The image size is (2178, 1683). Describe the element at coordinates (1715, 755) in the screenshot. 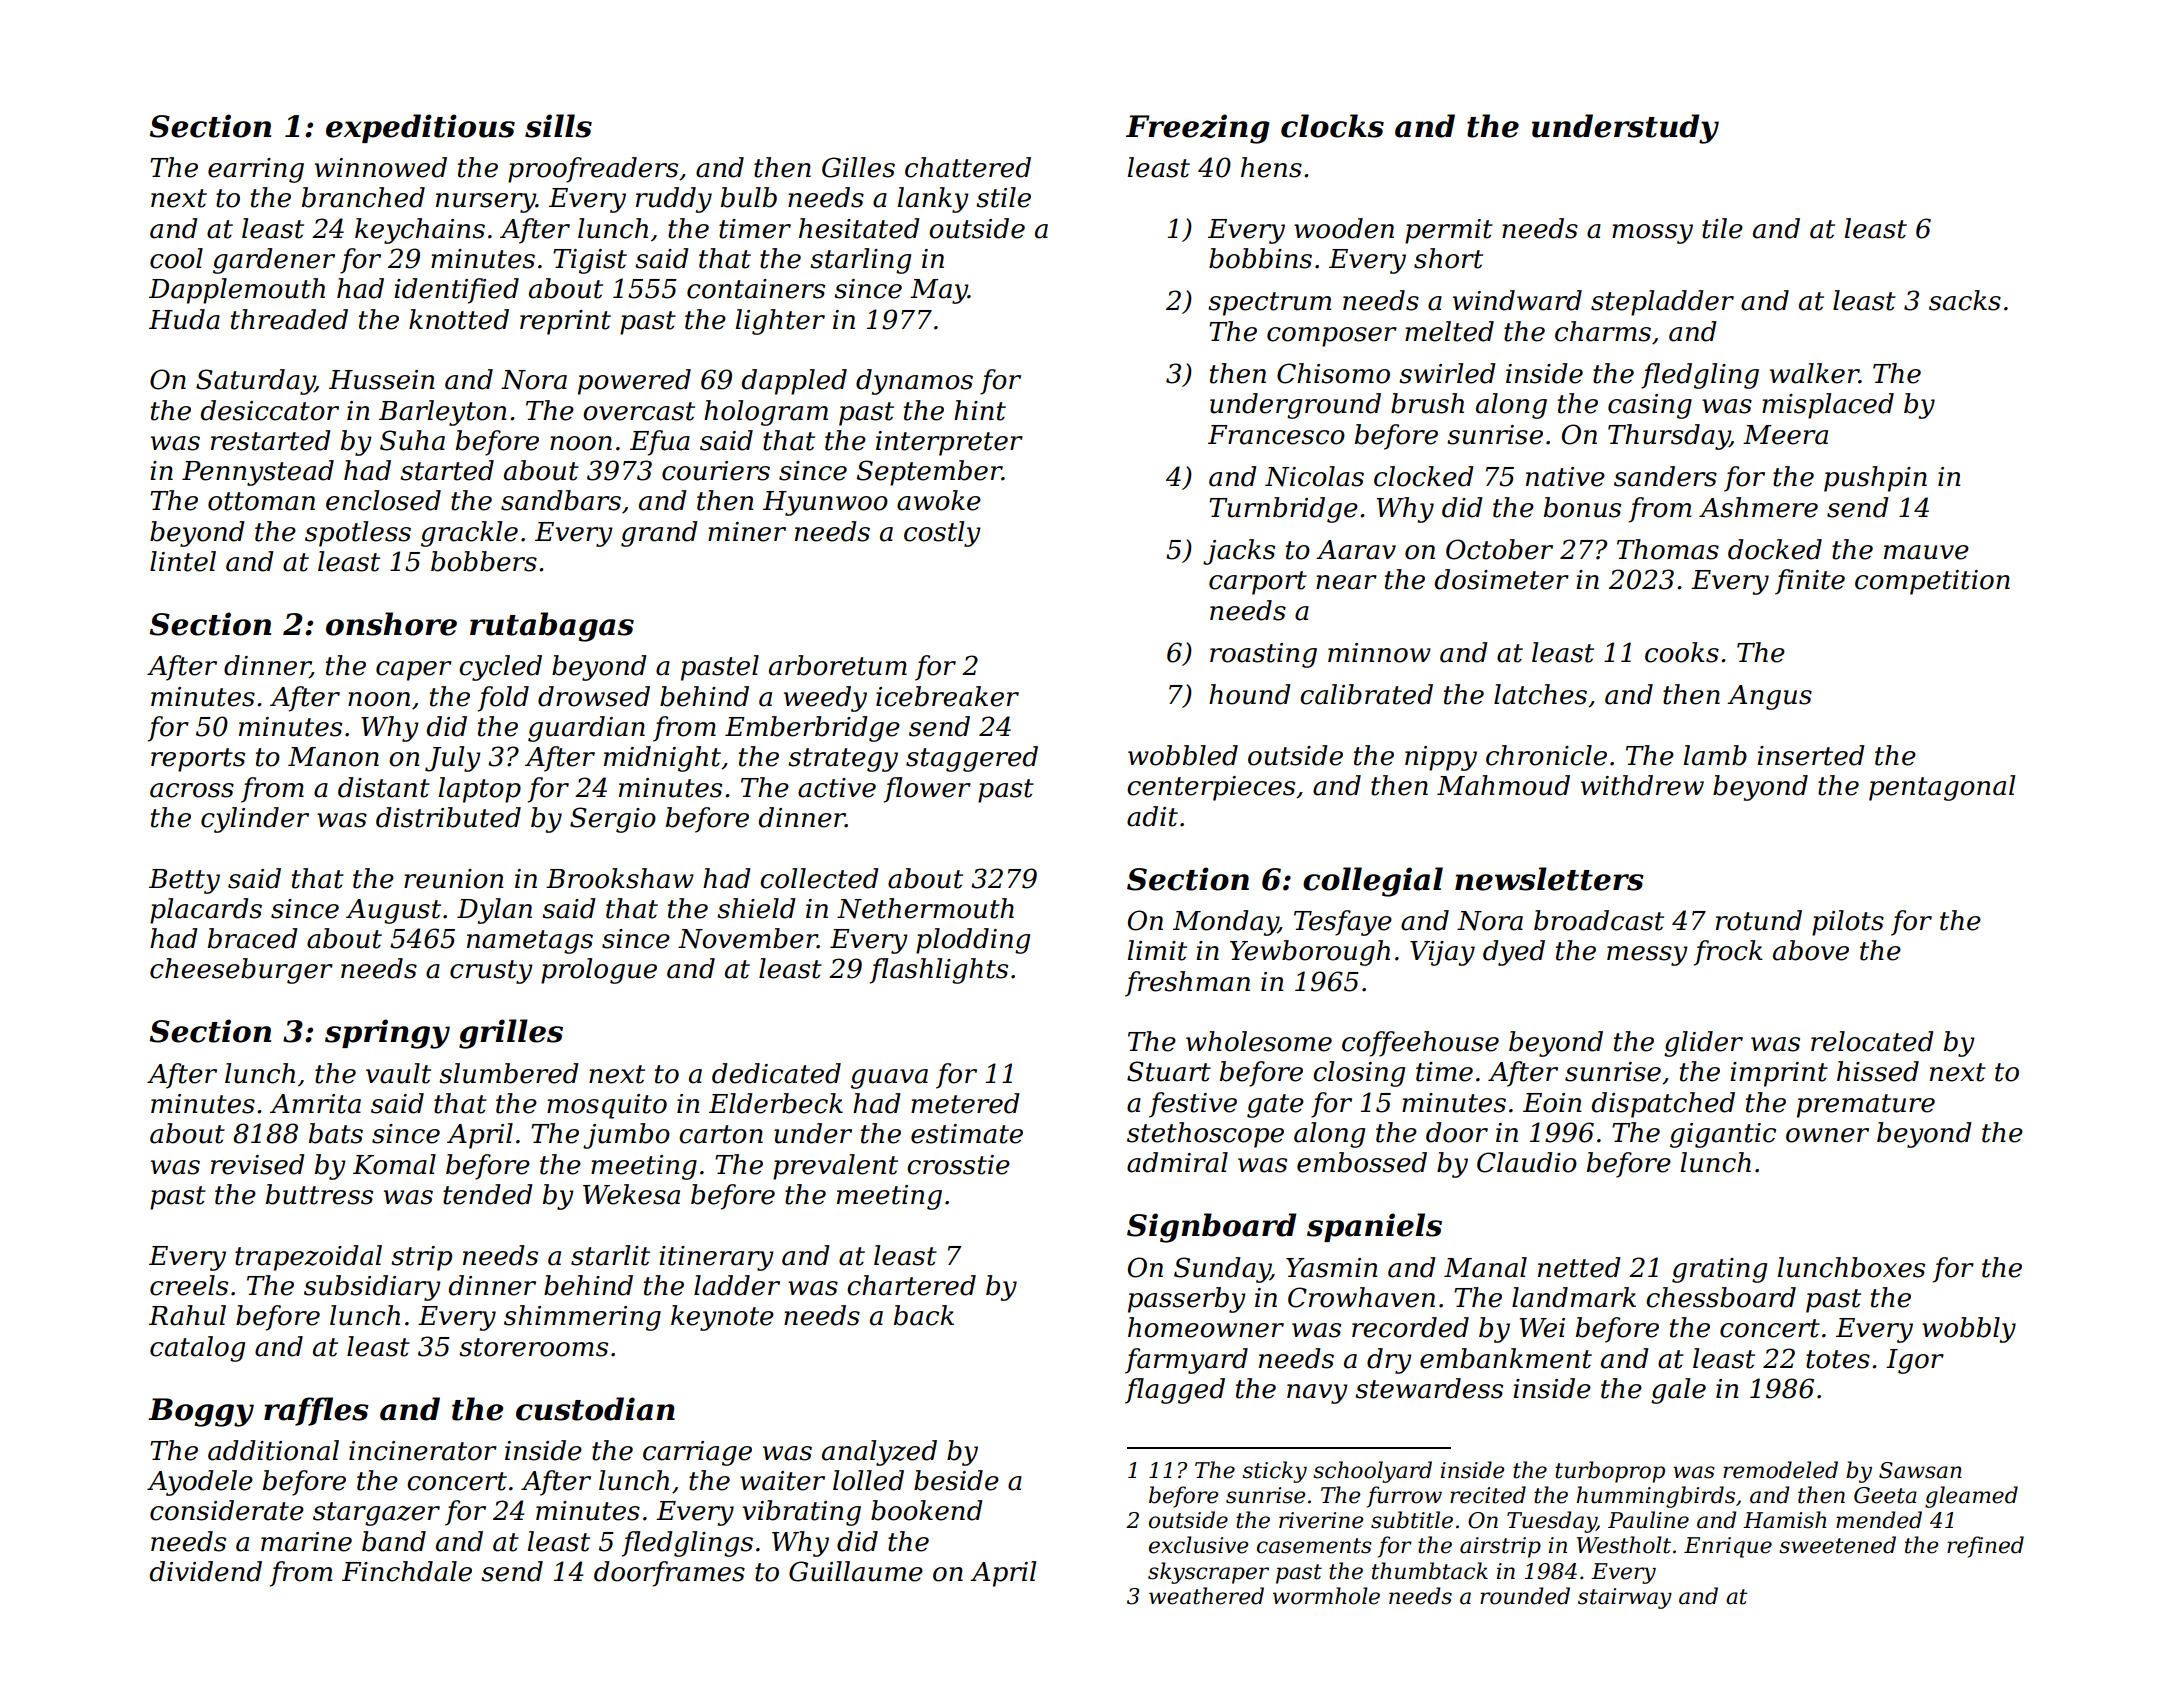

I see `lamb` at that location.
